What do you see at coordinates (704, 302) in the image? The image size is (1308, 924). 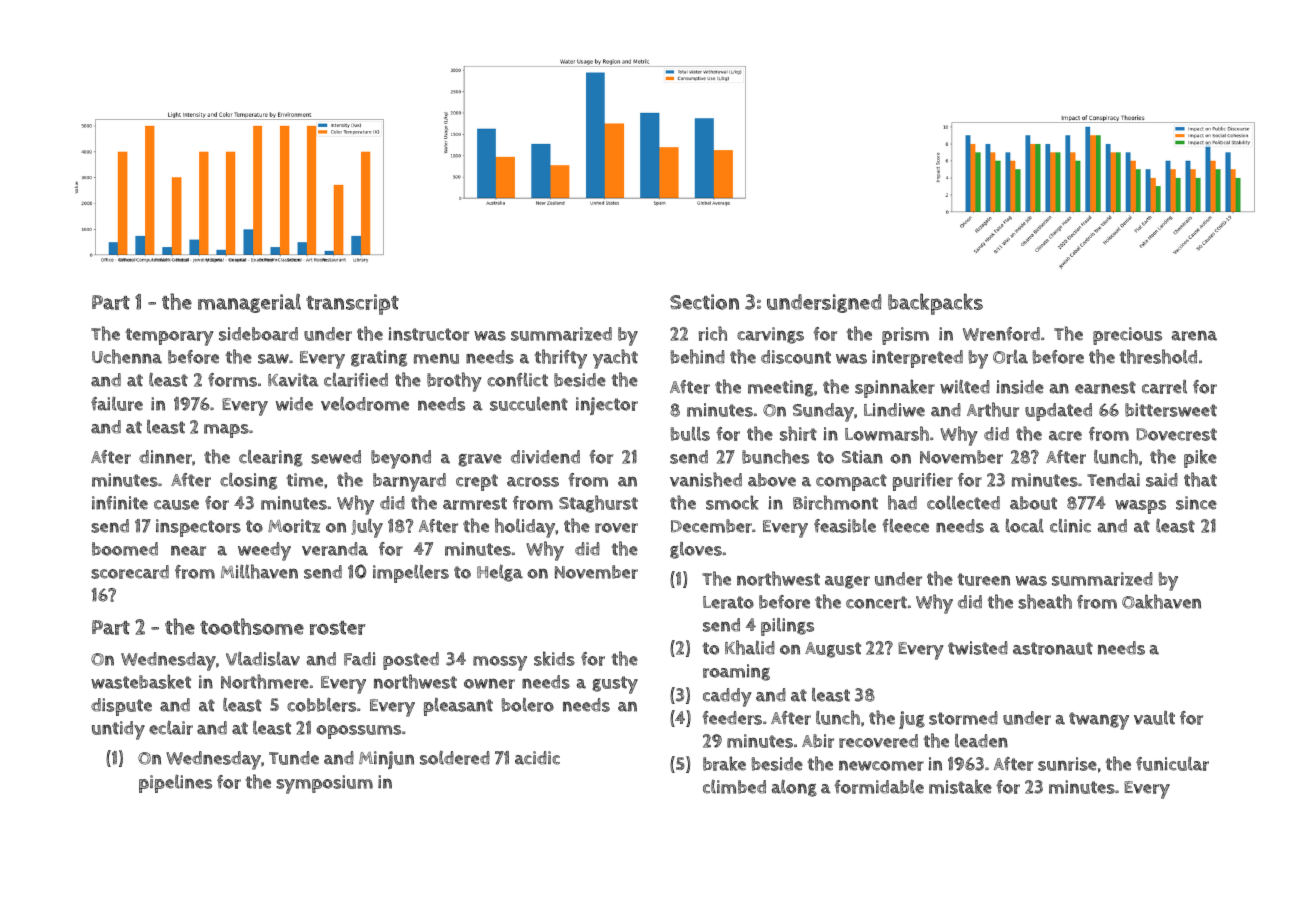 I see `Section` at bounding box center [704, 302].
